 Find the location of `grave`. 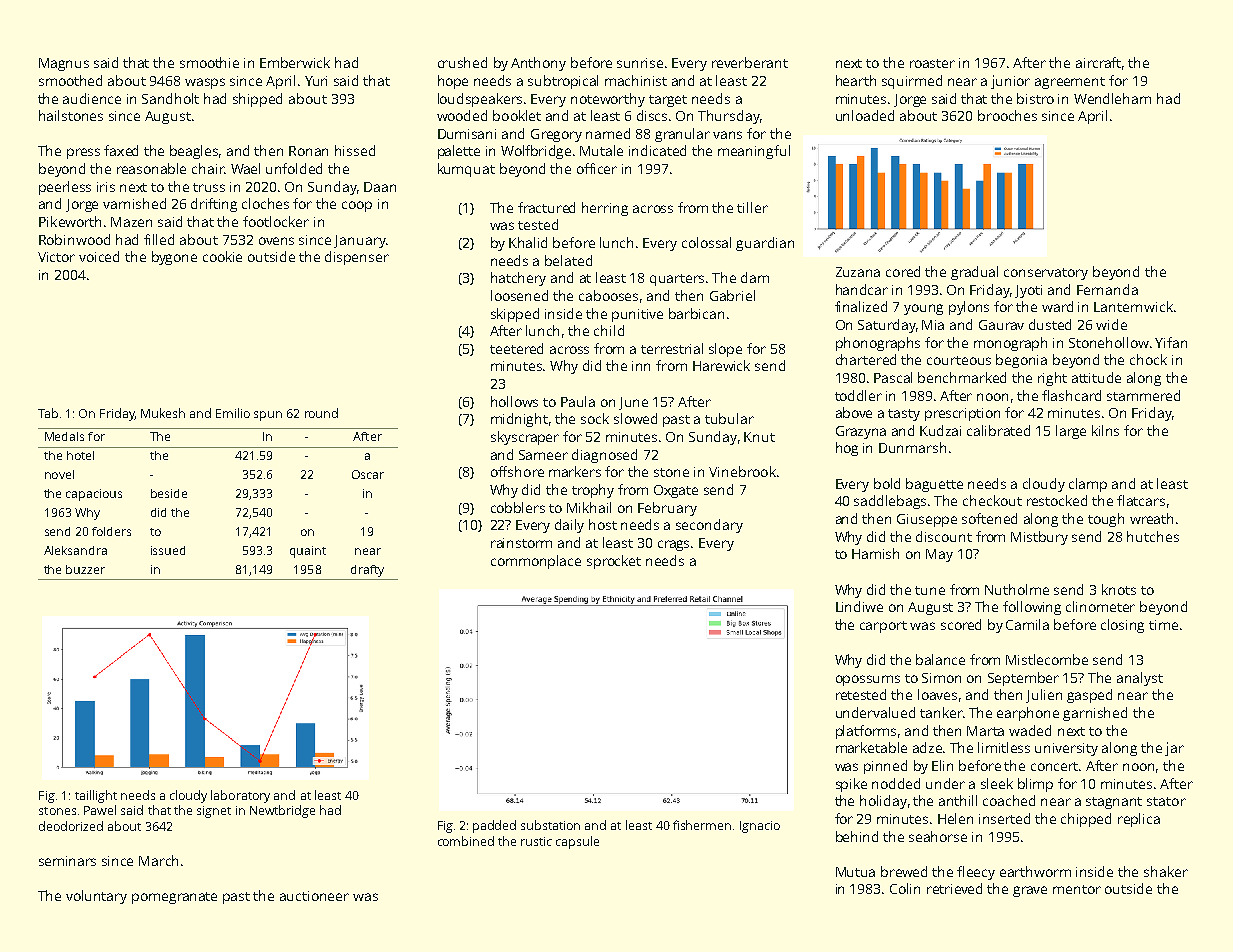

grave is located at coordinates (1030, 891).
